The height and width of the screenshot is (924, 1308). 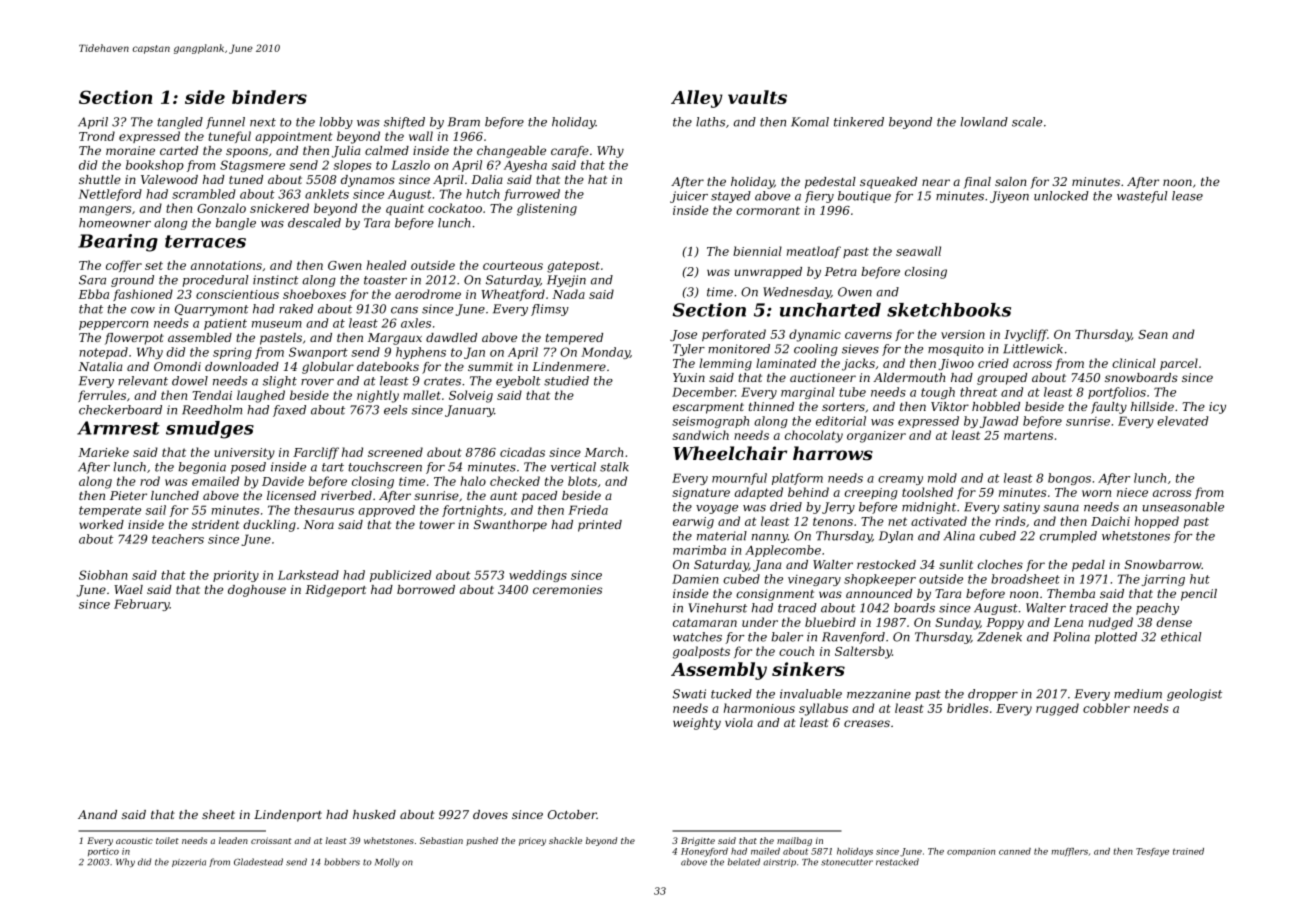 I want to click on laughed, so click(x=261, y=396).
